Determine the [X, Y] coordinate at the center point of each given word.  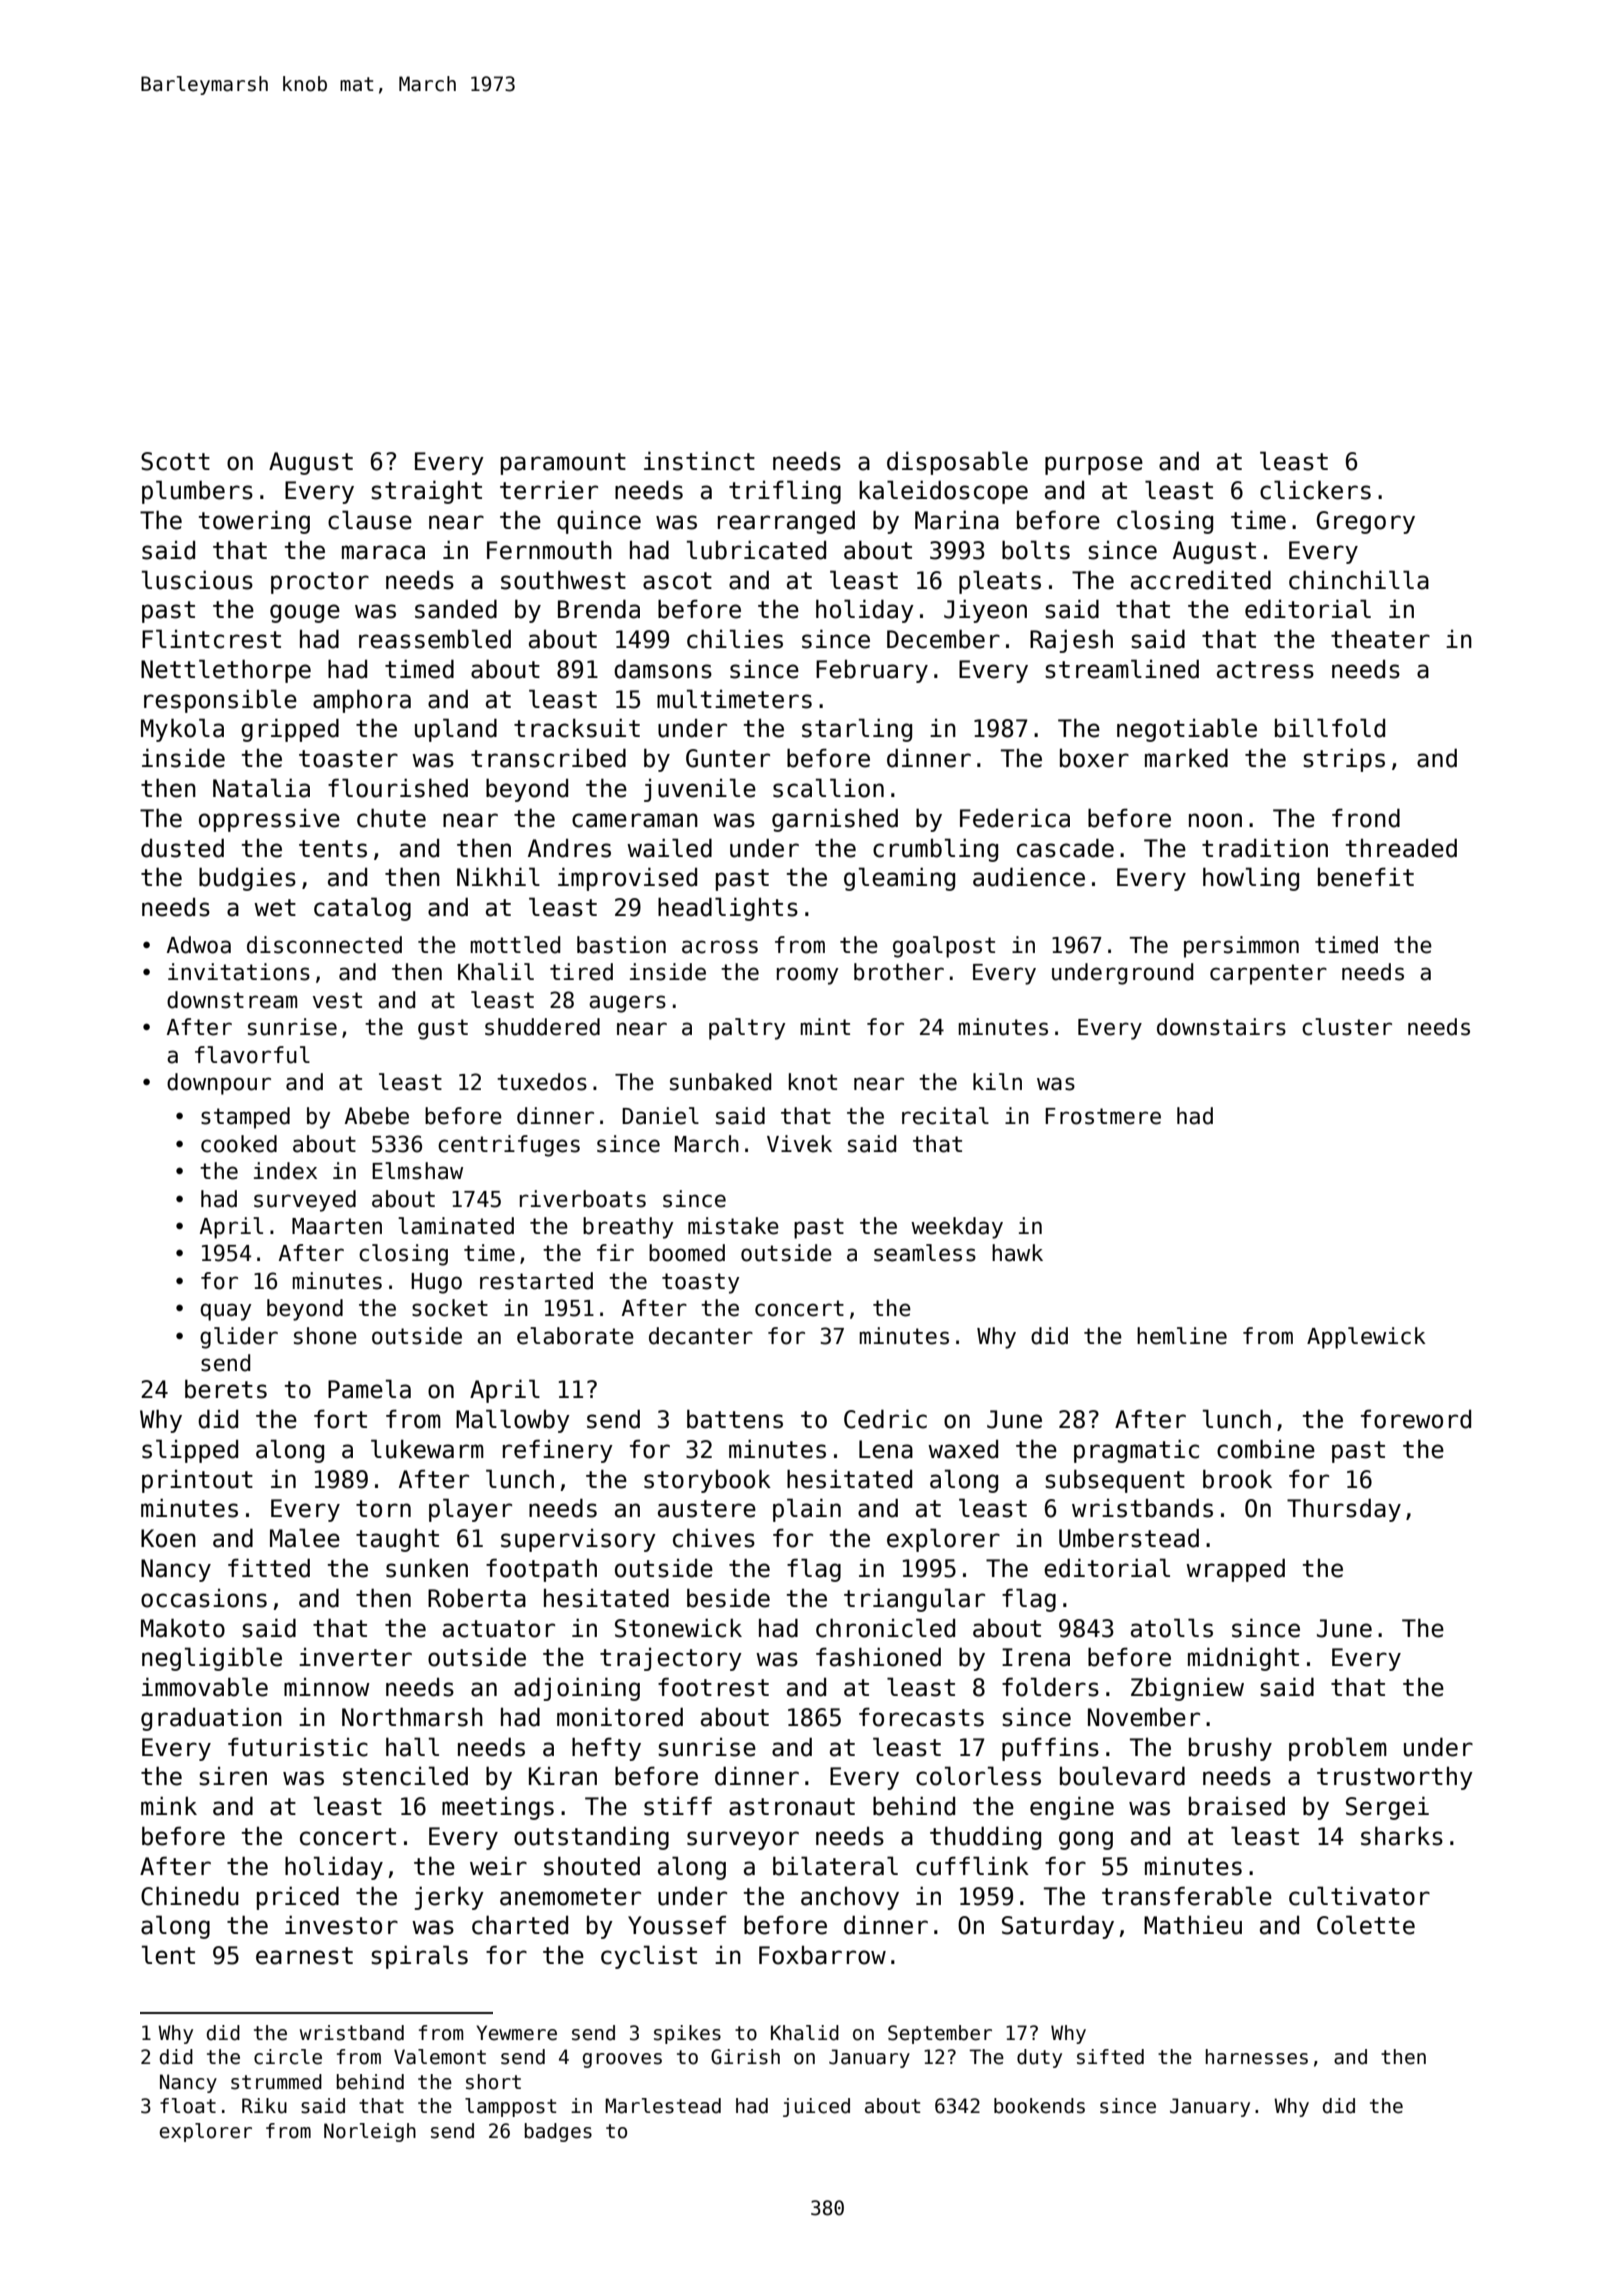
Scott [175, 461]
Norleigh [370, 2132]
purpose [1094, 465]
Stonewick [678, 1628]
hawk [1017, 1253]
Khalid [805, 2033]
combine [1266, 1449]
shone [325, 1336]
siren [233, 1776]
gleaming [899, 879]
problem [1338, 1749]
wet [275, 908]
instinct [699, 461]
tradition [1265, 848]
